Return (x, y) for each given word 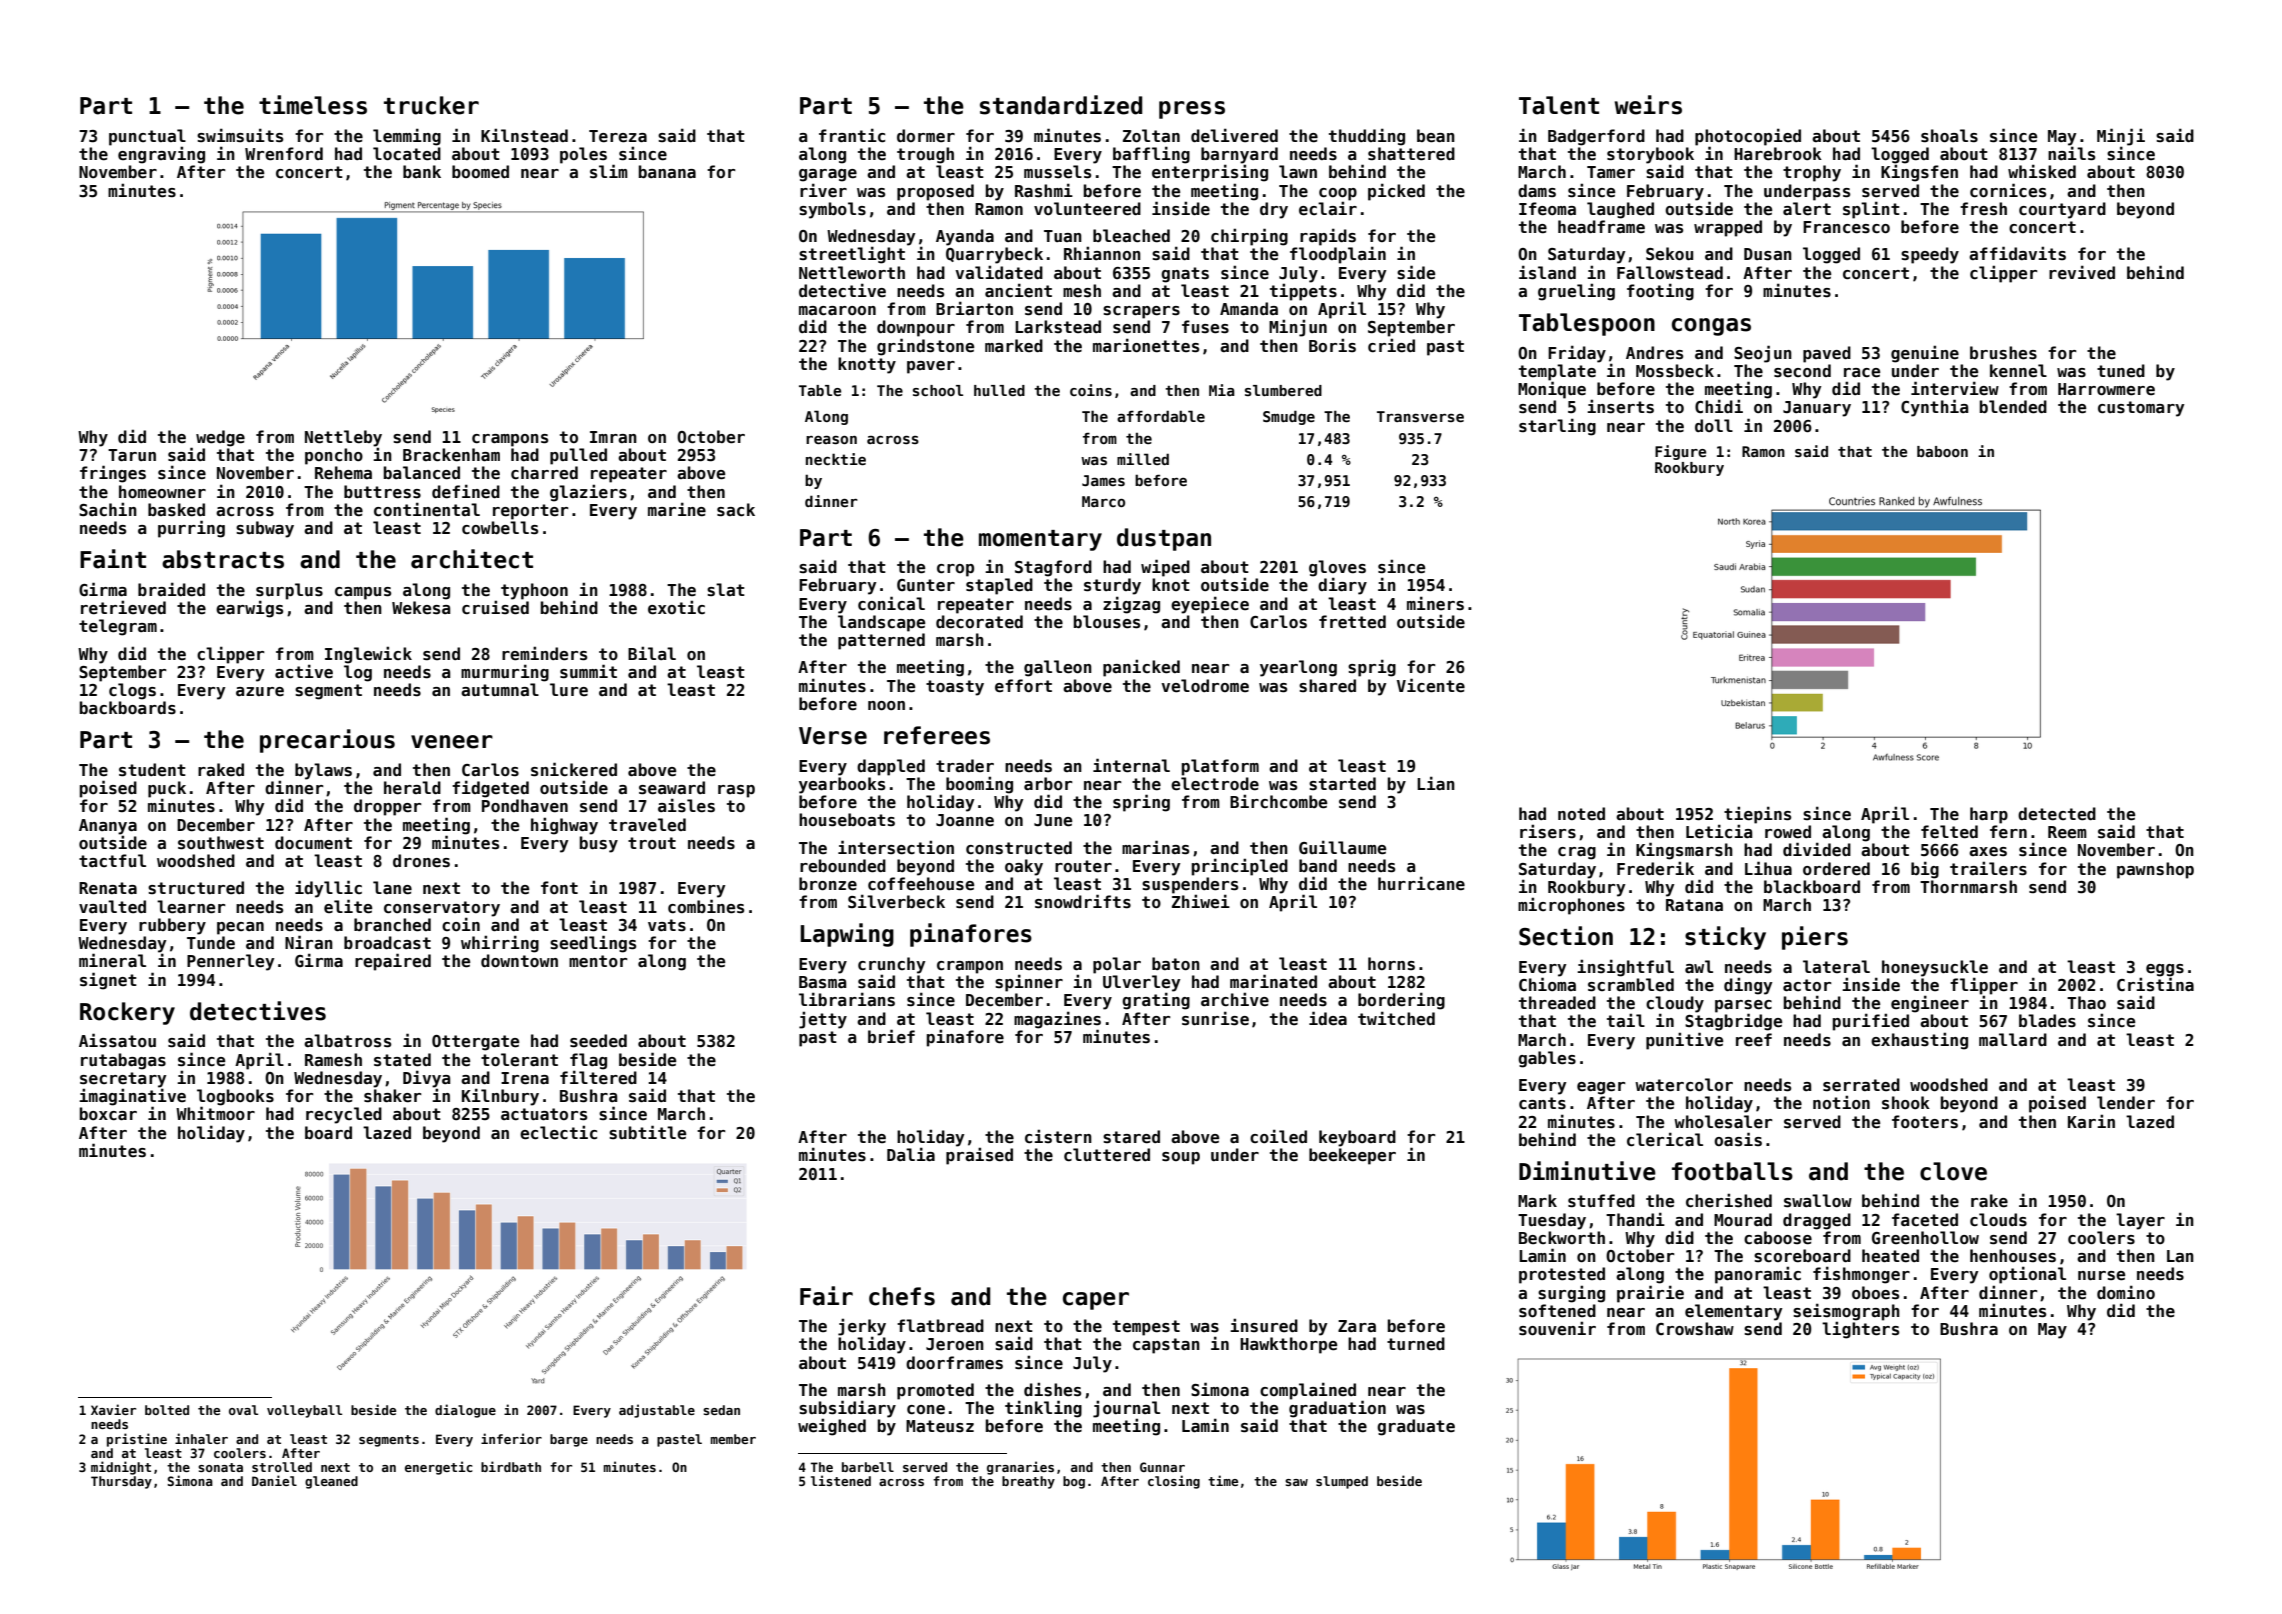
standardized (1061, 105)
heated (1890, 1256)
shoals (1949, 135)
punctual (147, 137)
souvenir (1557, 1328)
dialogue (465, 1411)
